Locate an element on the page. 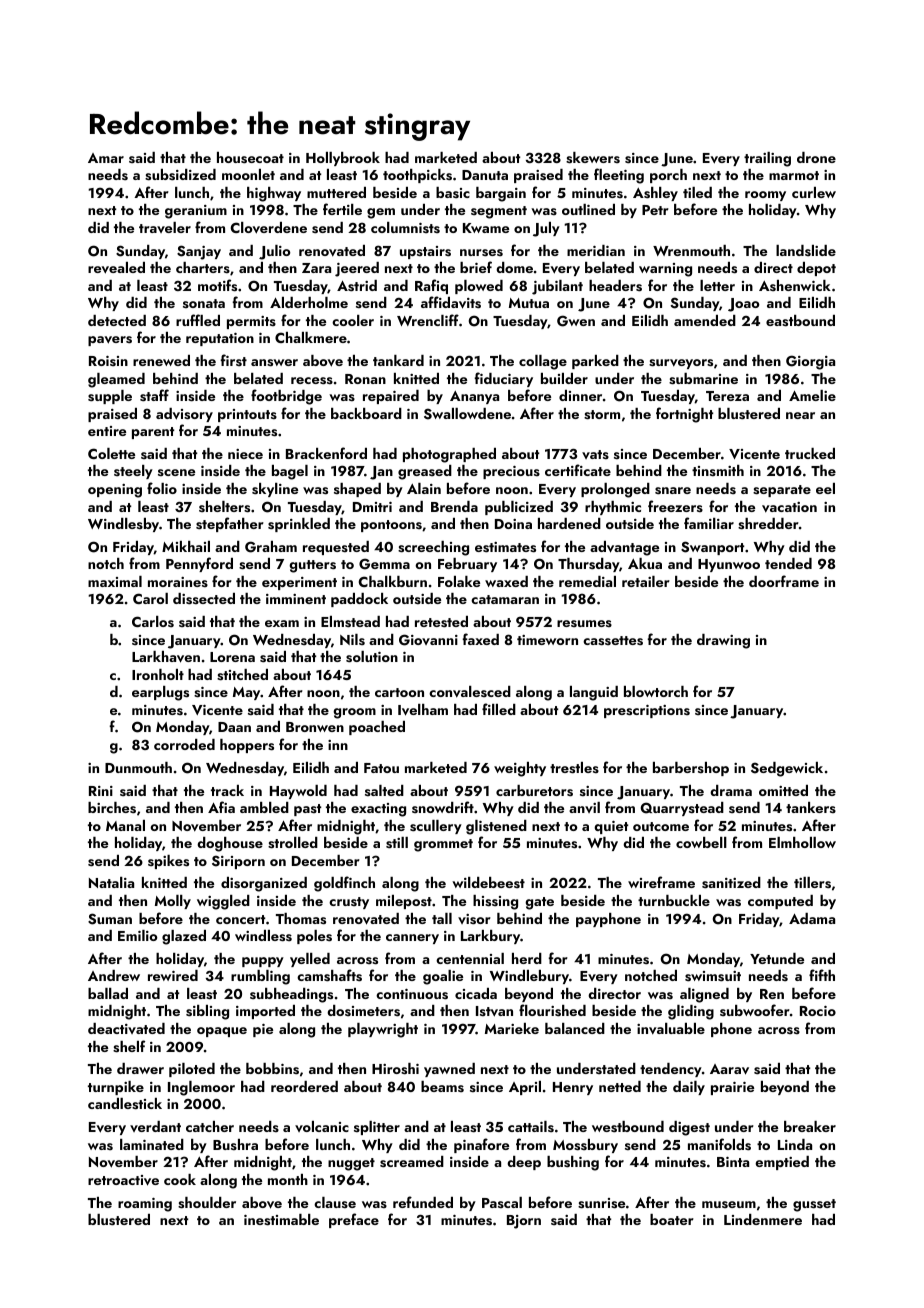 Image resolution: width=924 pixels, height=1308 pixels. refunded is located at coordinates (423, 1202).
